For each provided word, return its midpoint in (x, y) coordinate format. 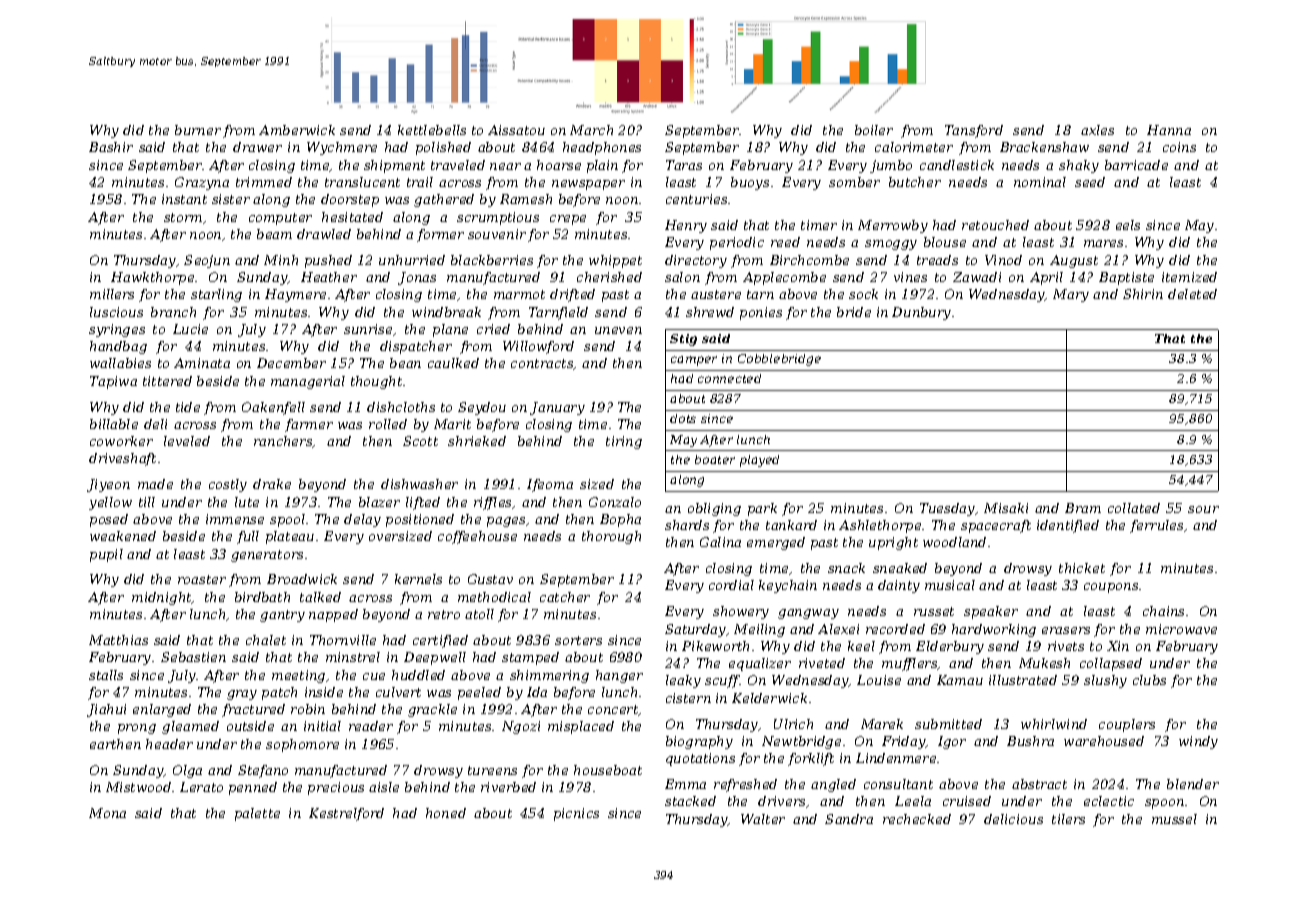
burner (198, 130)
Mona (107, 813)
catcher (565, 597)
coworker (121, 441)
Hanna (1169, 130)
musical (950, 585)
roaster (202, 579)
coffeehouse (477, 537)
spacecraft (996, 526)
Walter (763, 819)
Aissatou (516, 130)
